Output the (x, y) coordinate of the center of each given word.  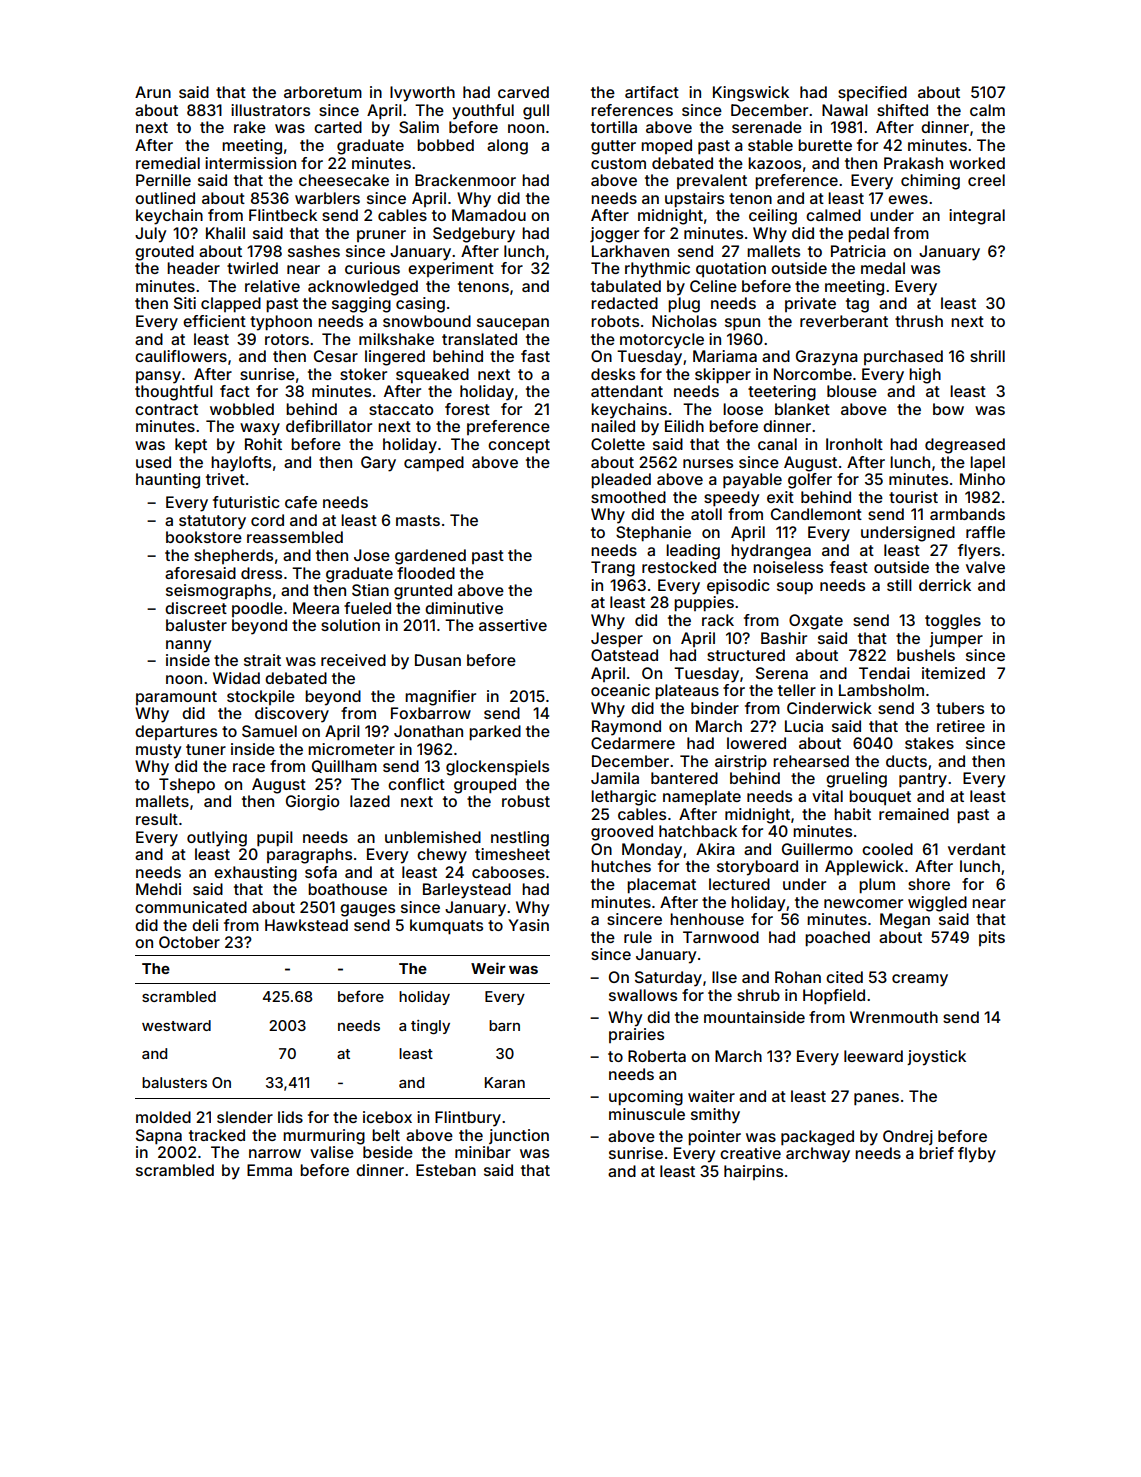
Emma (269, 1170)
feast (849, 567)
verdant (977, 849)
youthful (483, 112)
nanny (188, 646)
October (189, 942)
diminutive (464, 608)
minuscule (647, 1114)
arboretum (323, 92)
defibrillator (329, 426)
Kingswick (751, 94)
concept (519, 446)
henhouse (707, 919)
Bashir (784, 638)
